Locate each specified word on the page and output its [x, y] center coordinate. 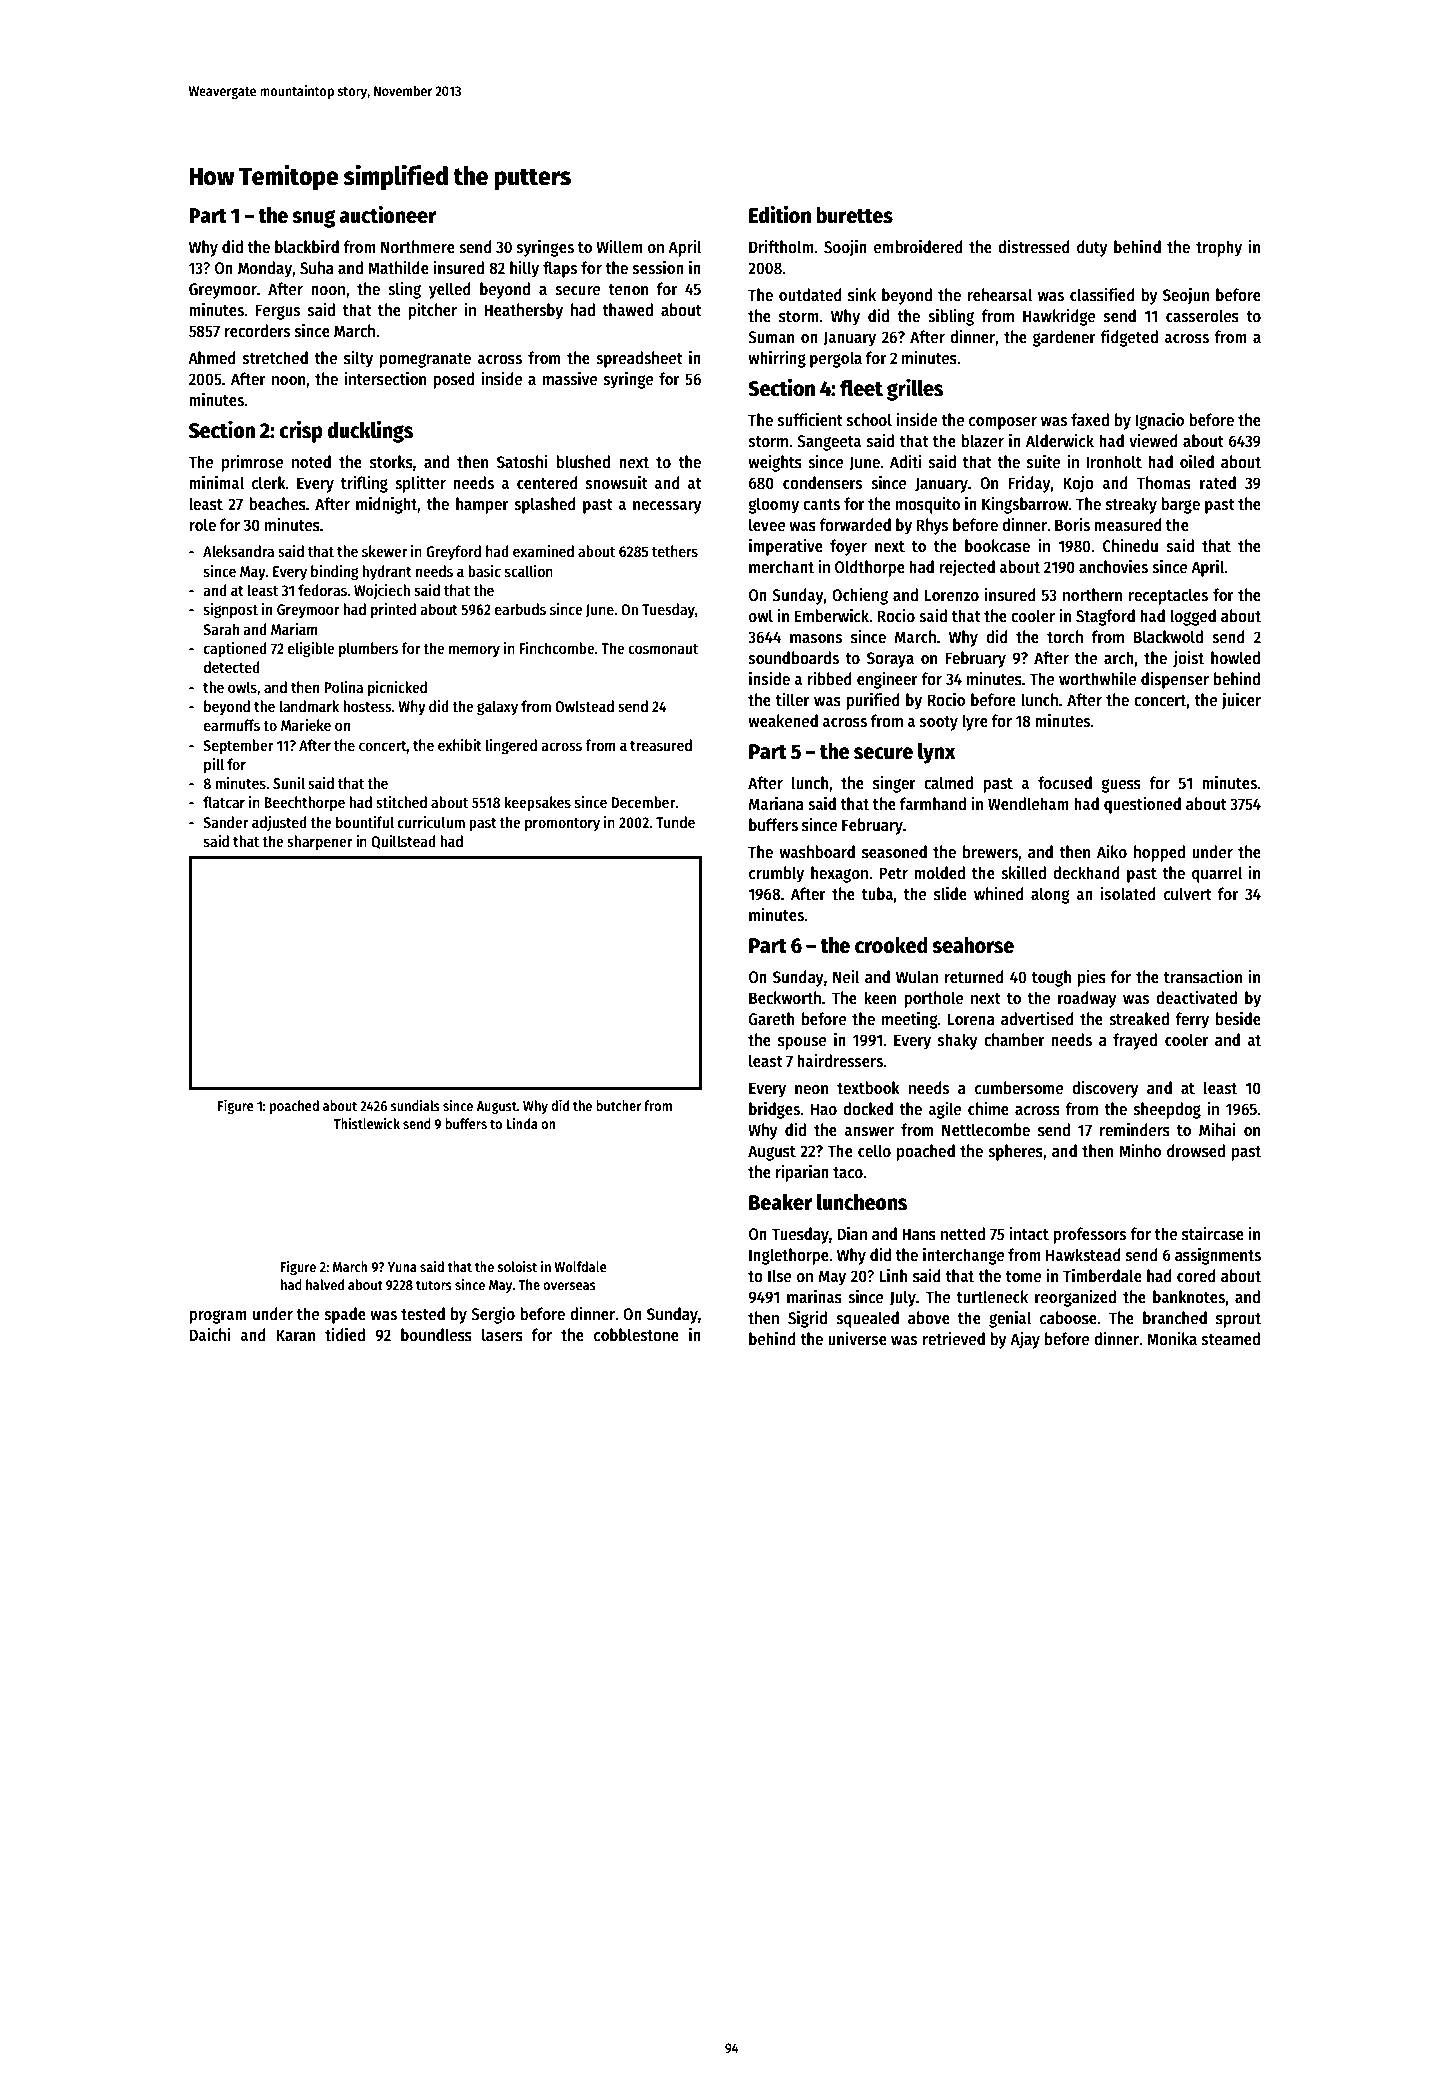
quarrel [1217, 874]
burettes [854, 215]
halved [325, 1284]
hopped [1159, 853]
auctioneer [387, 214]
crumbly [776, 874]
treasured [661, 745]
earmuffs [232, 725]
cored [1196, 1276]
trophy [1219, 248]
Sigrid [807, 1319]
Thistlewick [367, 1123]
